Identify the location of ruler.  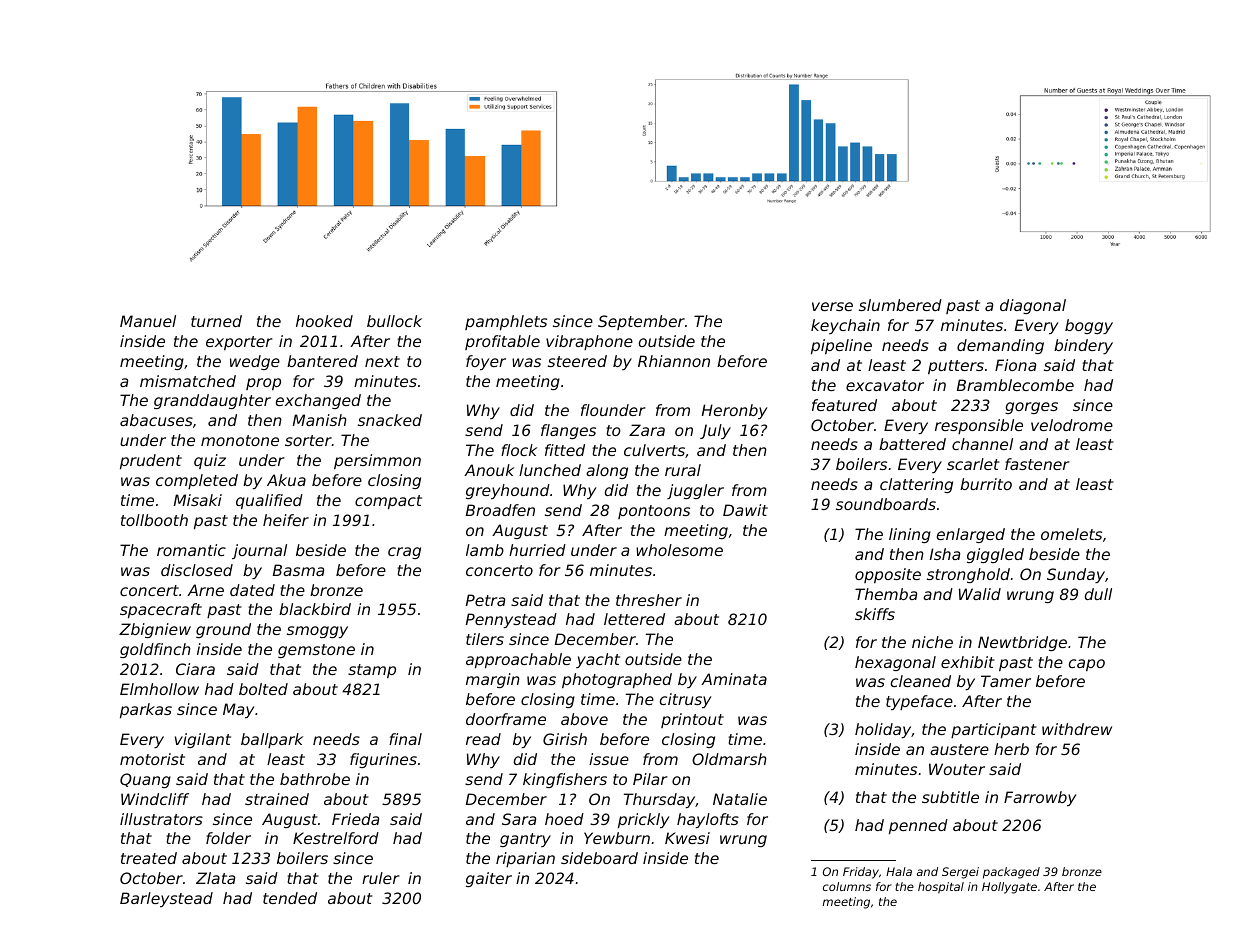
(381, 878).
